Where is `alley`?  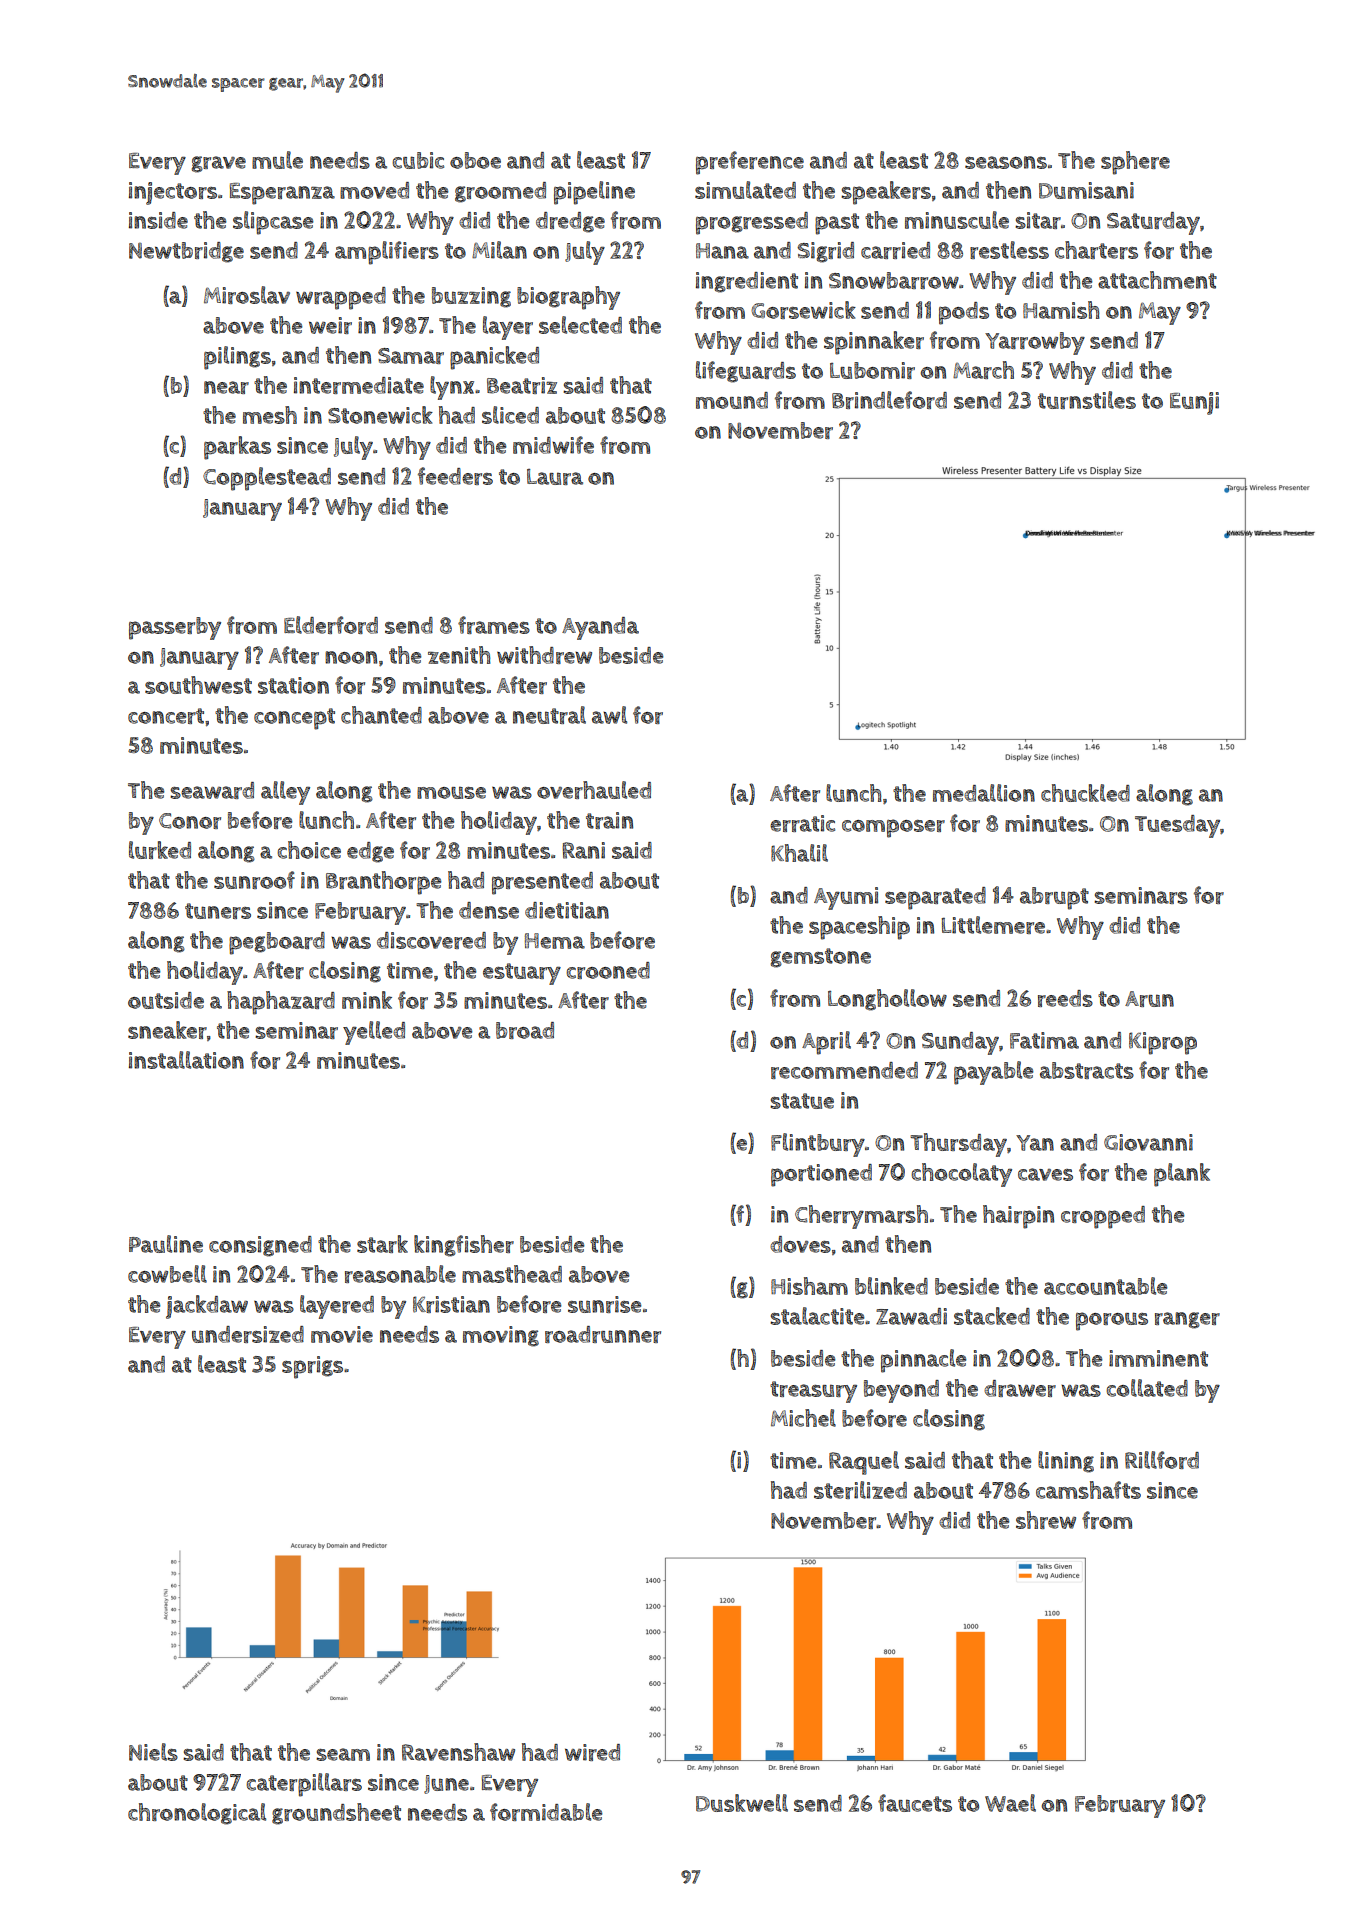 alley is located at coordinates (285, 793).
